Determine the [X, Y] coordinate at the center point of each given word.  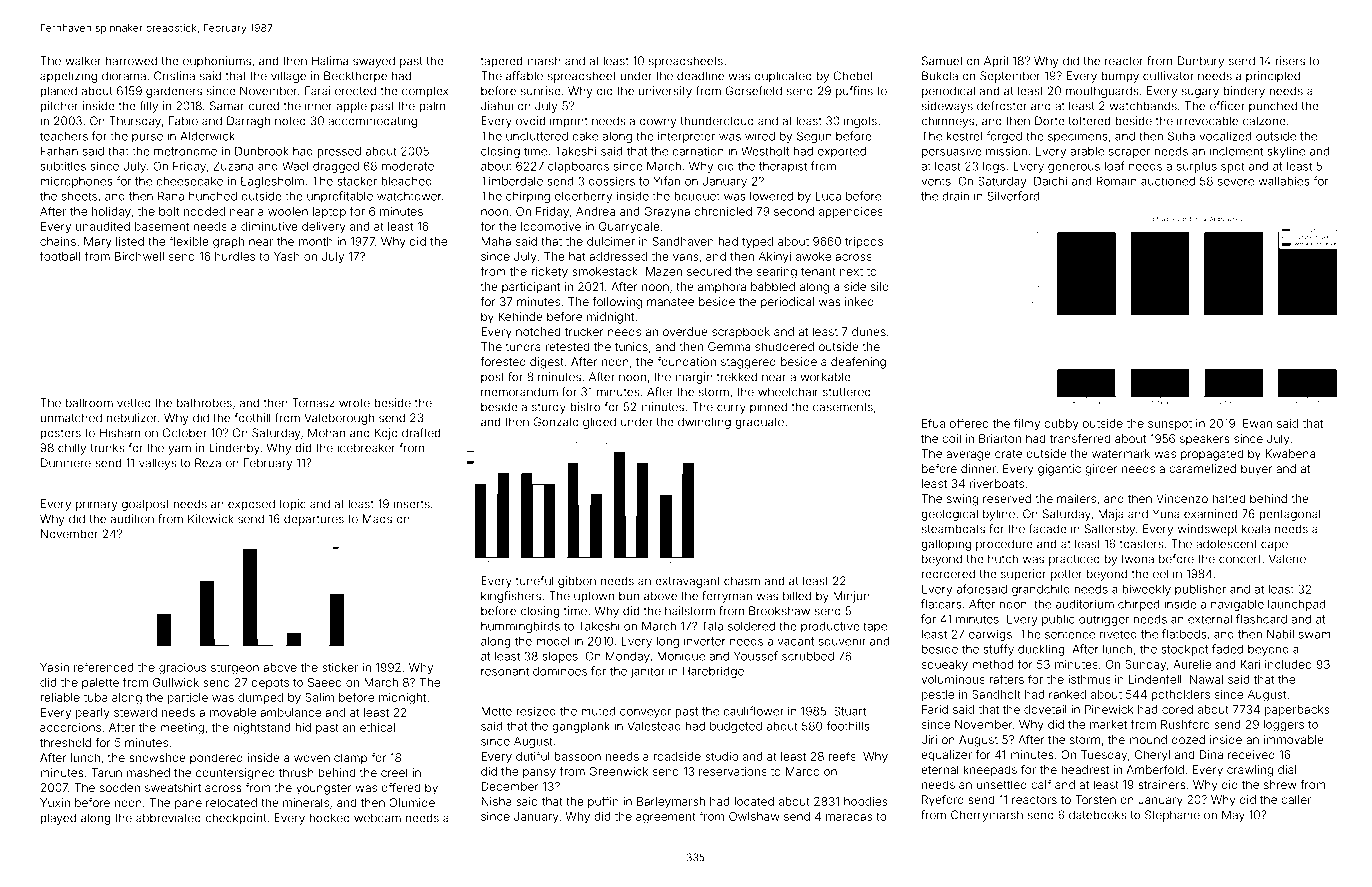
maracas [849, 817]
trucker [584, 331]
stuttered [847, 392]
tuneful [535, 581]
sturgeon [235, 669]
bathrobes [204, 403]
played [58, 819]
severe [1236, 182]
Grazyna [667, 212]
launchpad [1296, 605]
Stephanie [1172, 816]
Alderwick [207, 136]
